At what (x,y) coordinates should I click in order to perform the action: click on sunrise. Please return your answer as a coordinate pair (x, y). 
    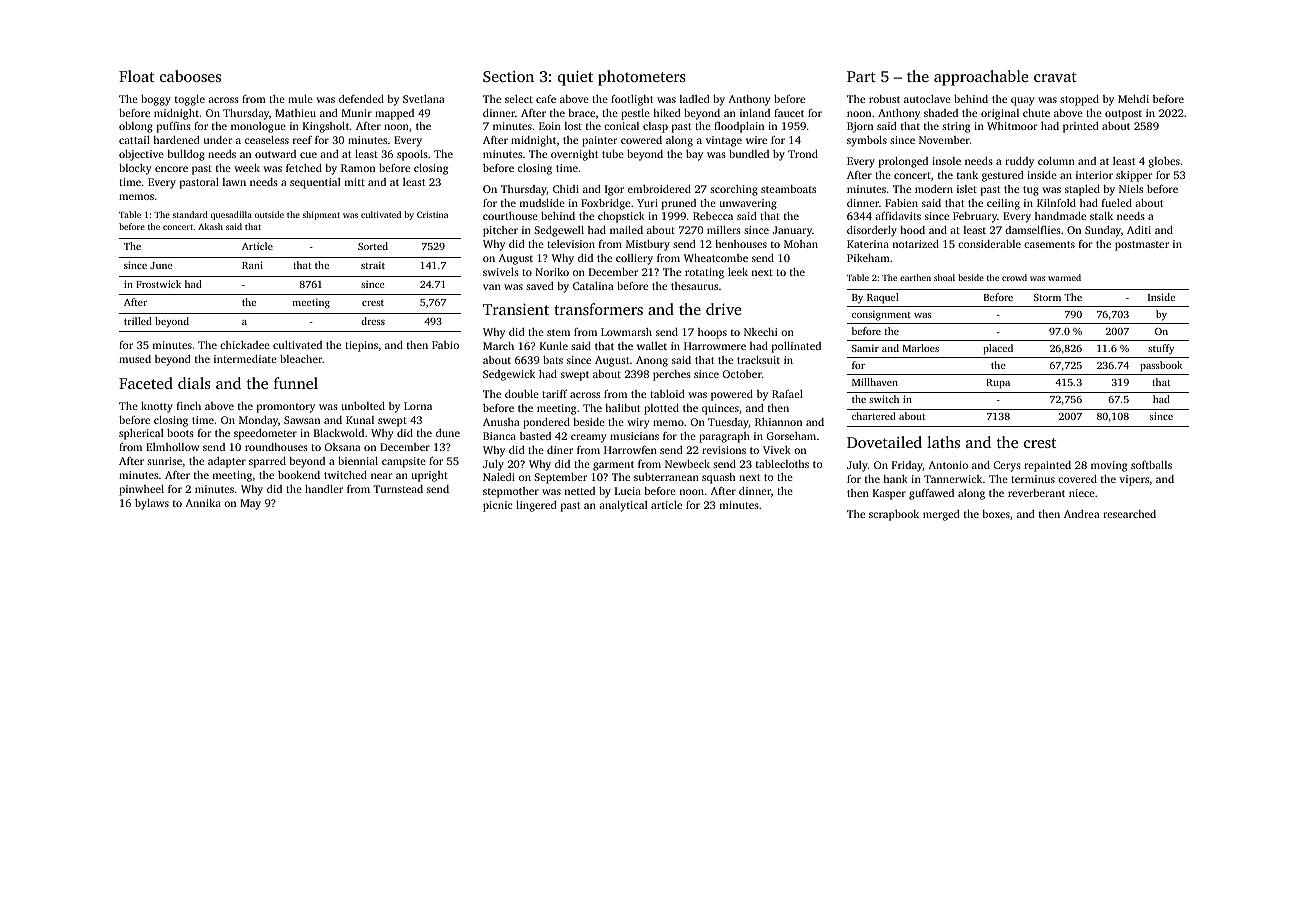
    Looking at the image, I should click on (164, 461).
